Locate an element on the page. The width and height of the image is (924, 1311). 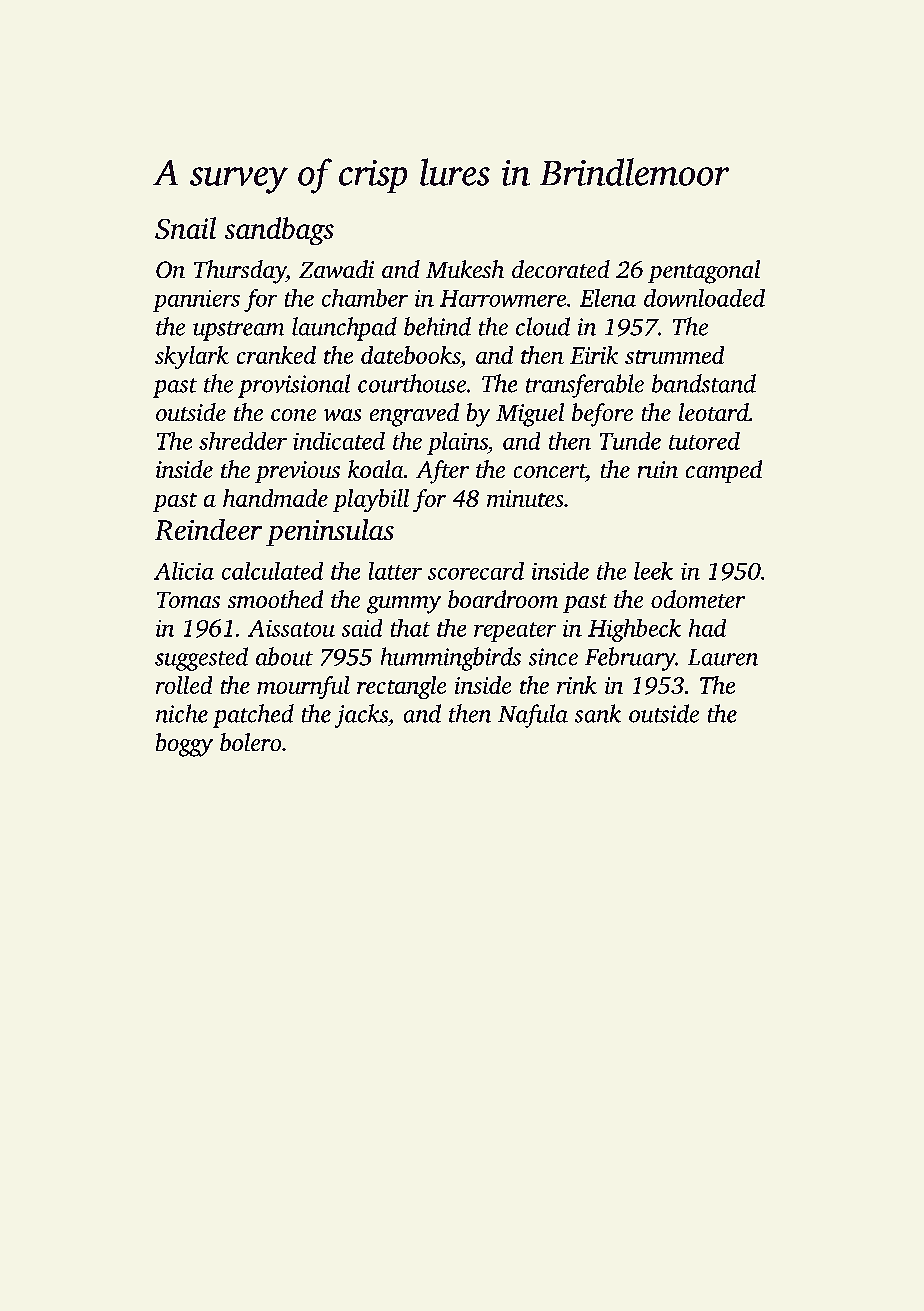
Nafula is located at coordinates (533, 716).
